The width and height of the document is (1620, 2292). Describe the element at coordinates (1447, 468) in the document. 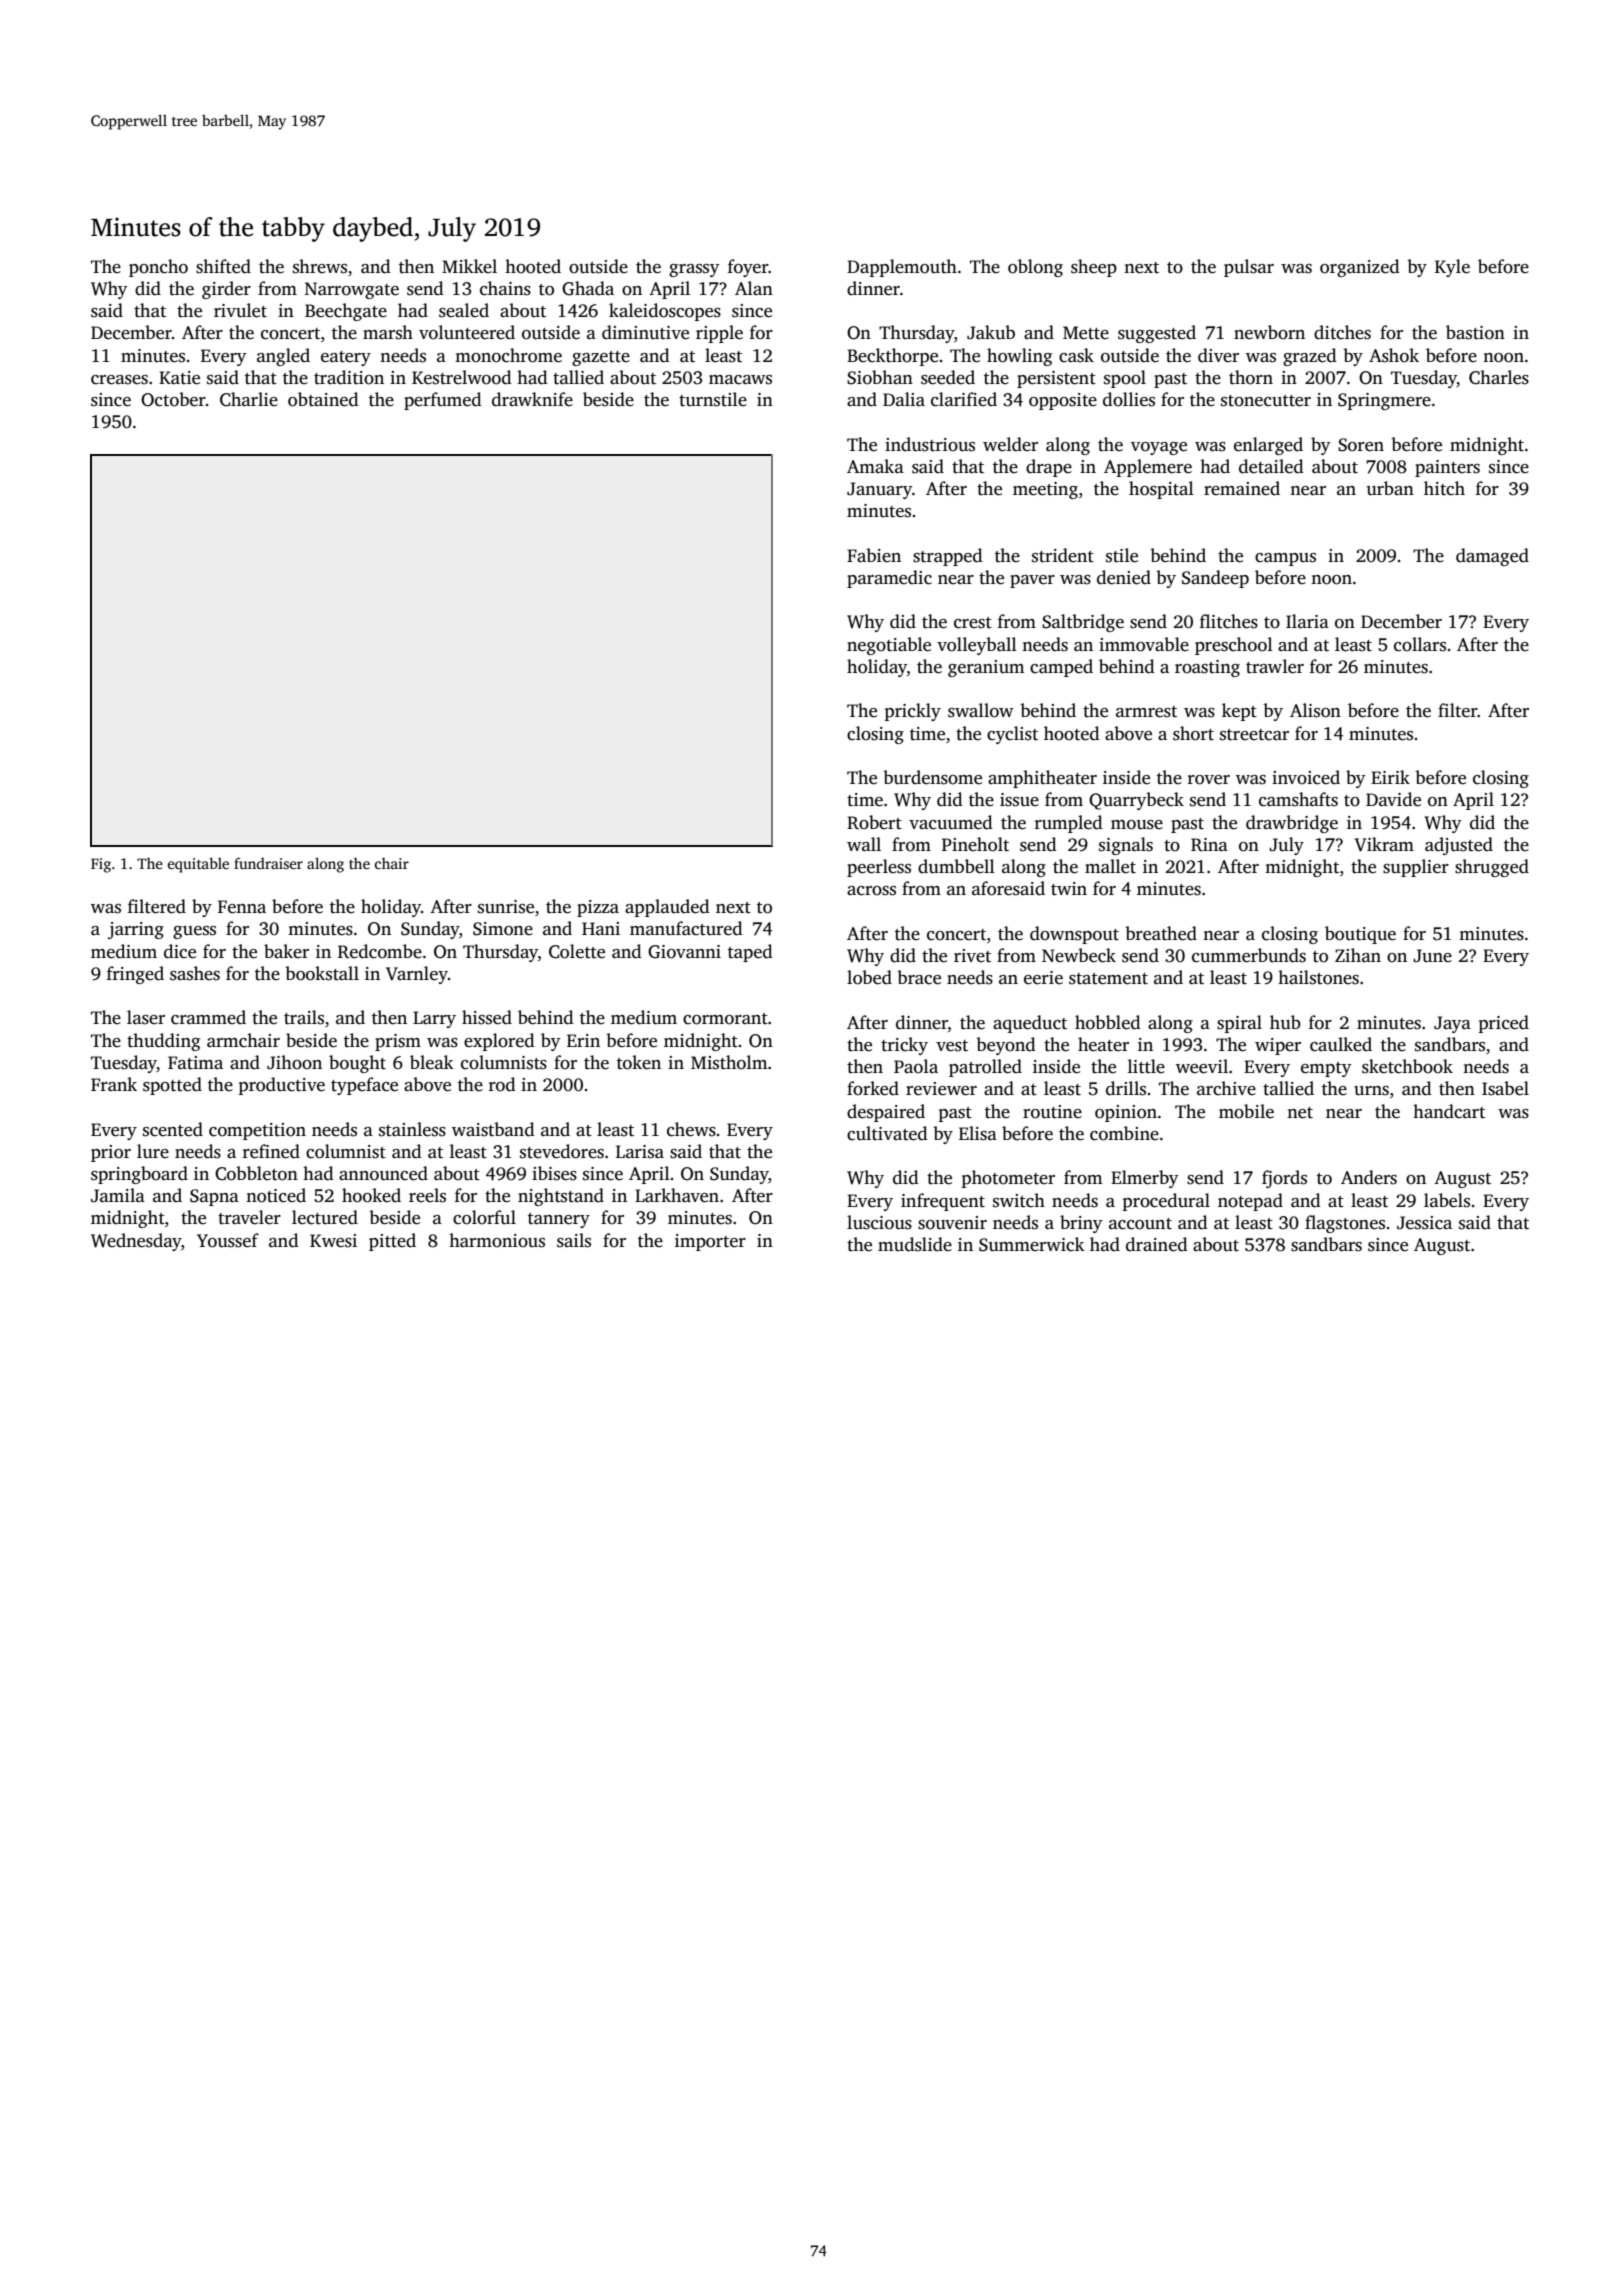

I see `painters` at that location.
